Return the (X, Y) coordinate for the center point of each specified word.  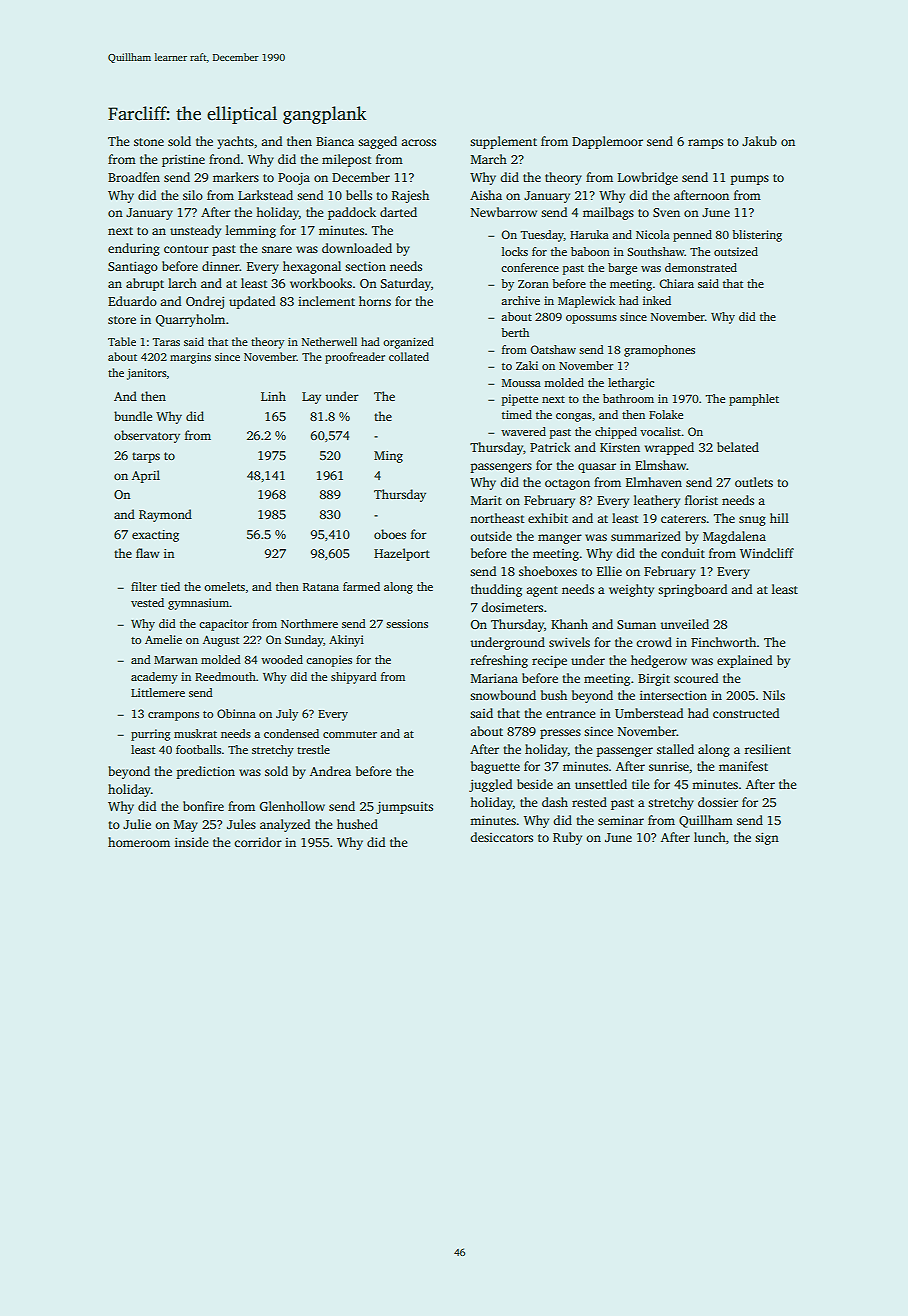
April (146, 476)
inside (192, 842)
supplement (503, 142)
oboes (390, 534)
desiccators (501, 837)
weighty (631, 590)
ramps (705, 144)
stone (149, 142)
